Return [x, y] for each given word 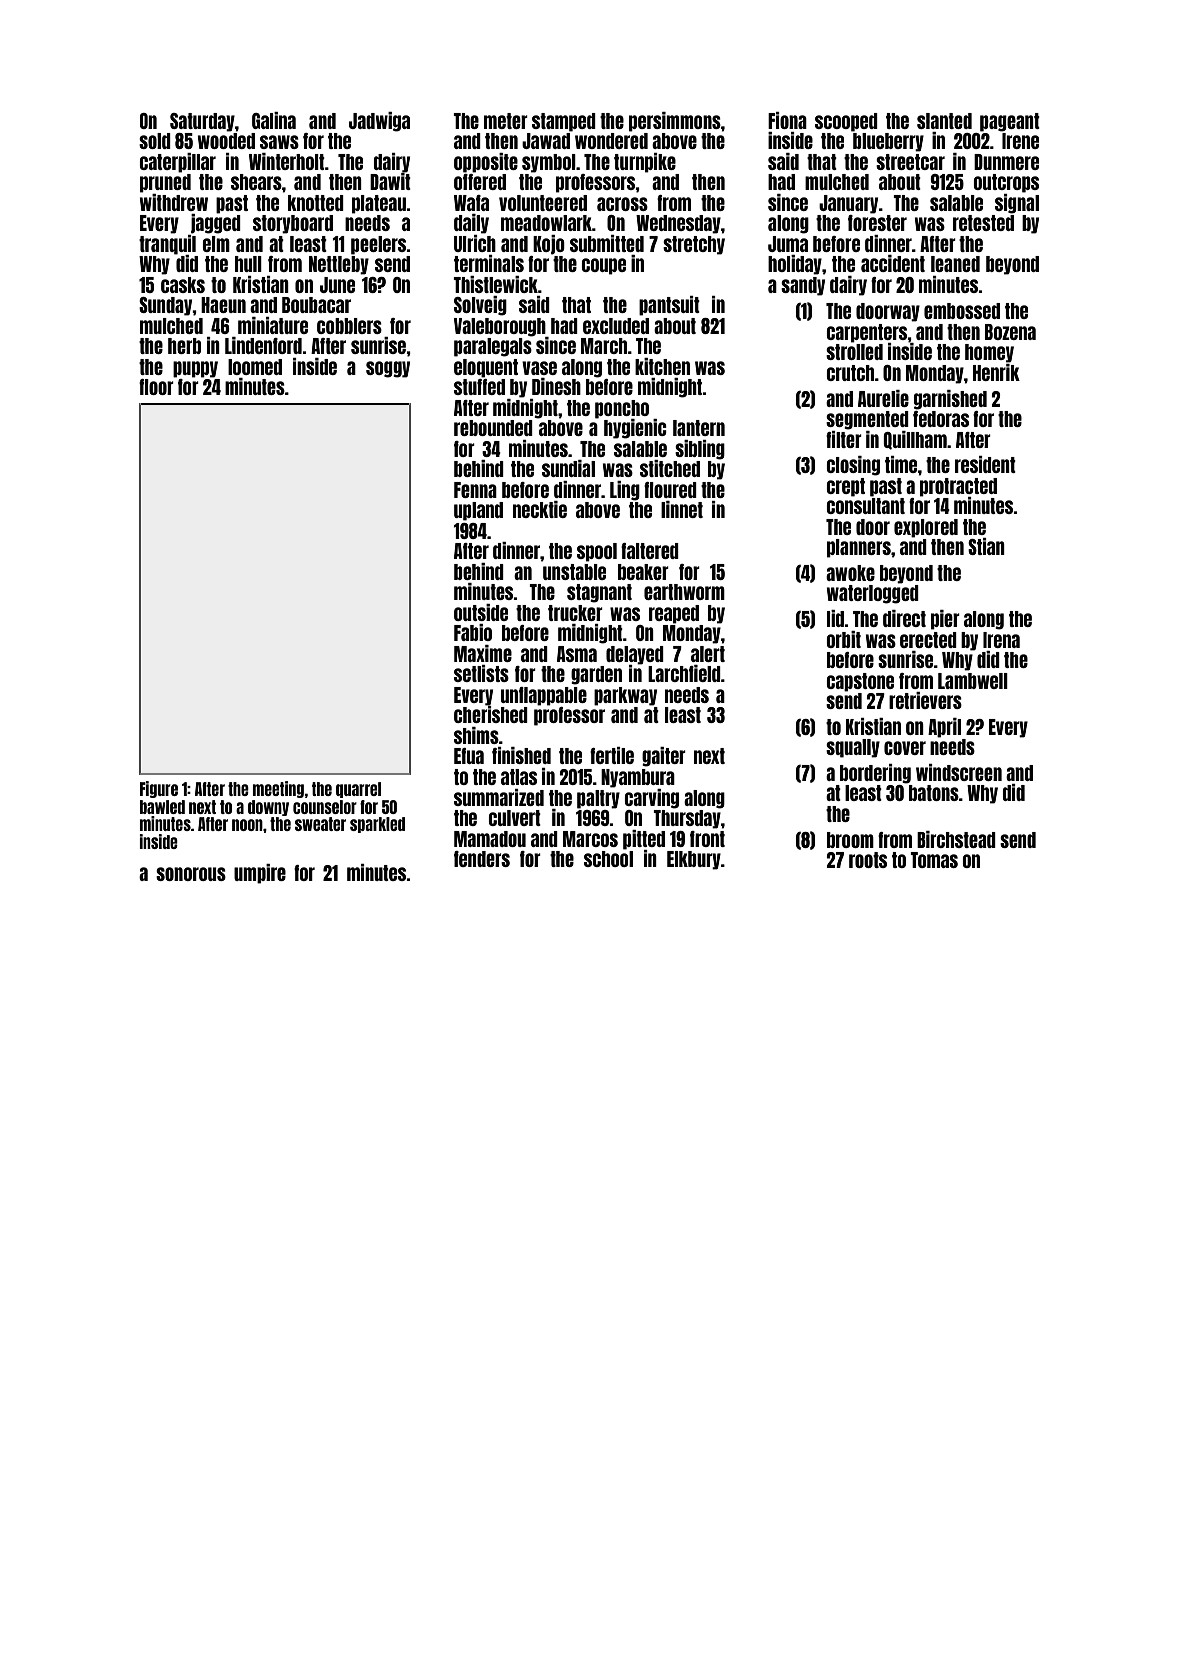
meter [506, 121]
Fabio [473, 632]
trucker [575, 613]
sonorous [191, 874]
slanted [944, 121]
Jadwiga [379, 122]
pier [945, 620]
